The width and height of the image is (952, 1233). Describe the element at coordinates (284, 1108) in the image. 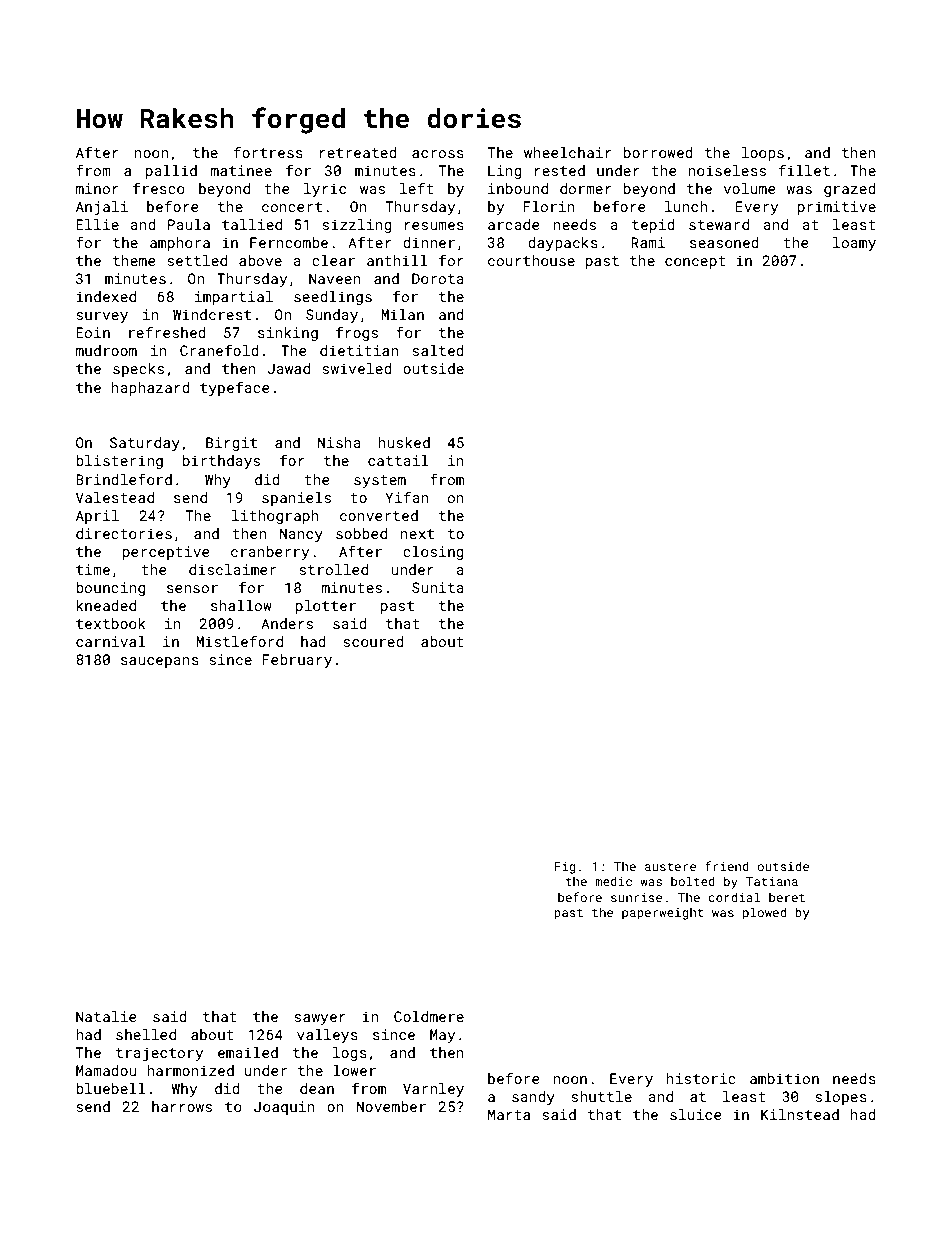

I see `Joaquin` at that location.
